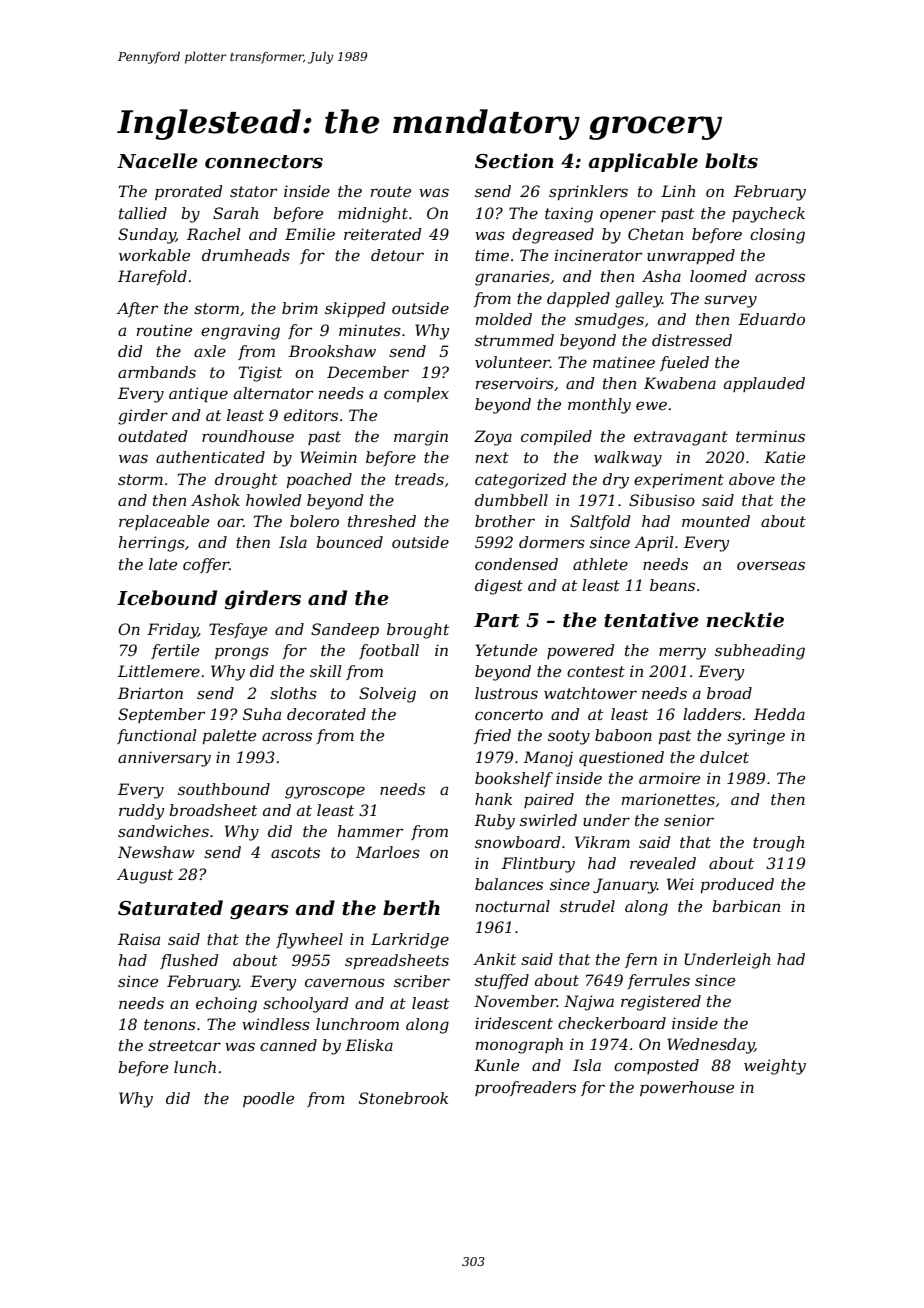  Describe the element at coordinates (497, 620) in the screenshot. I see `Part` at that location.
